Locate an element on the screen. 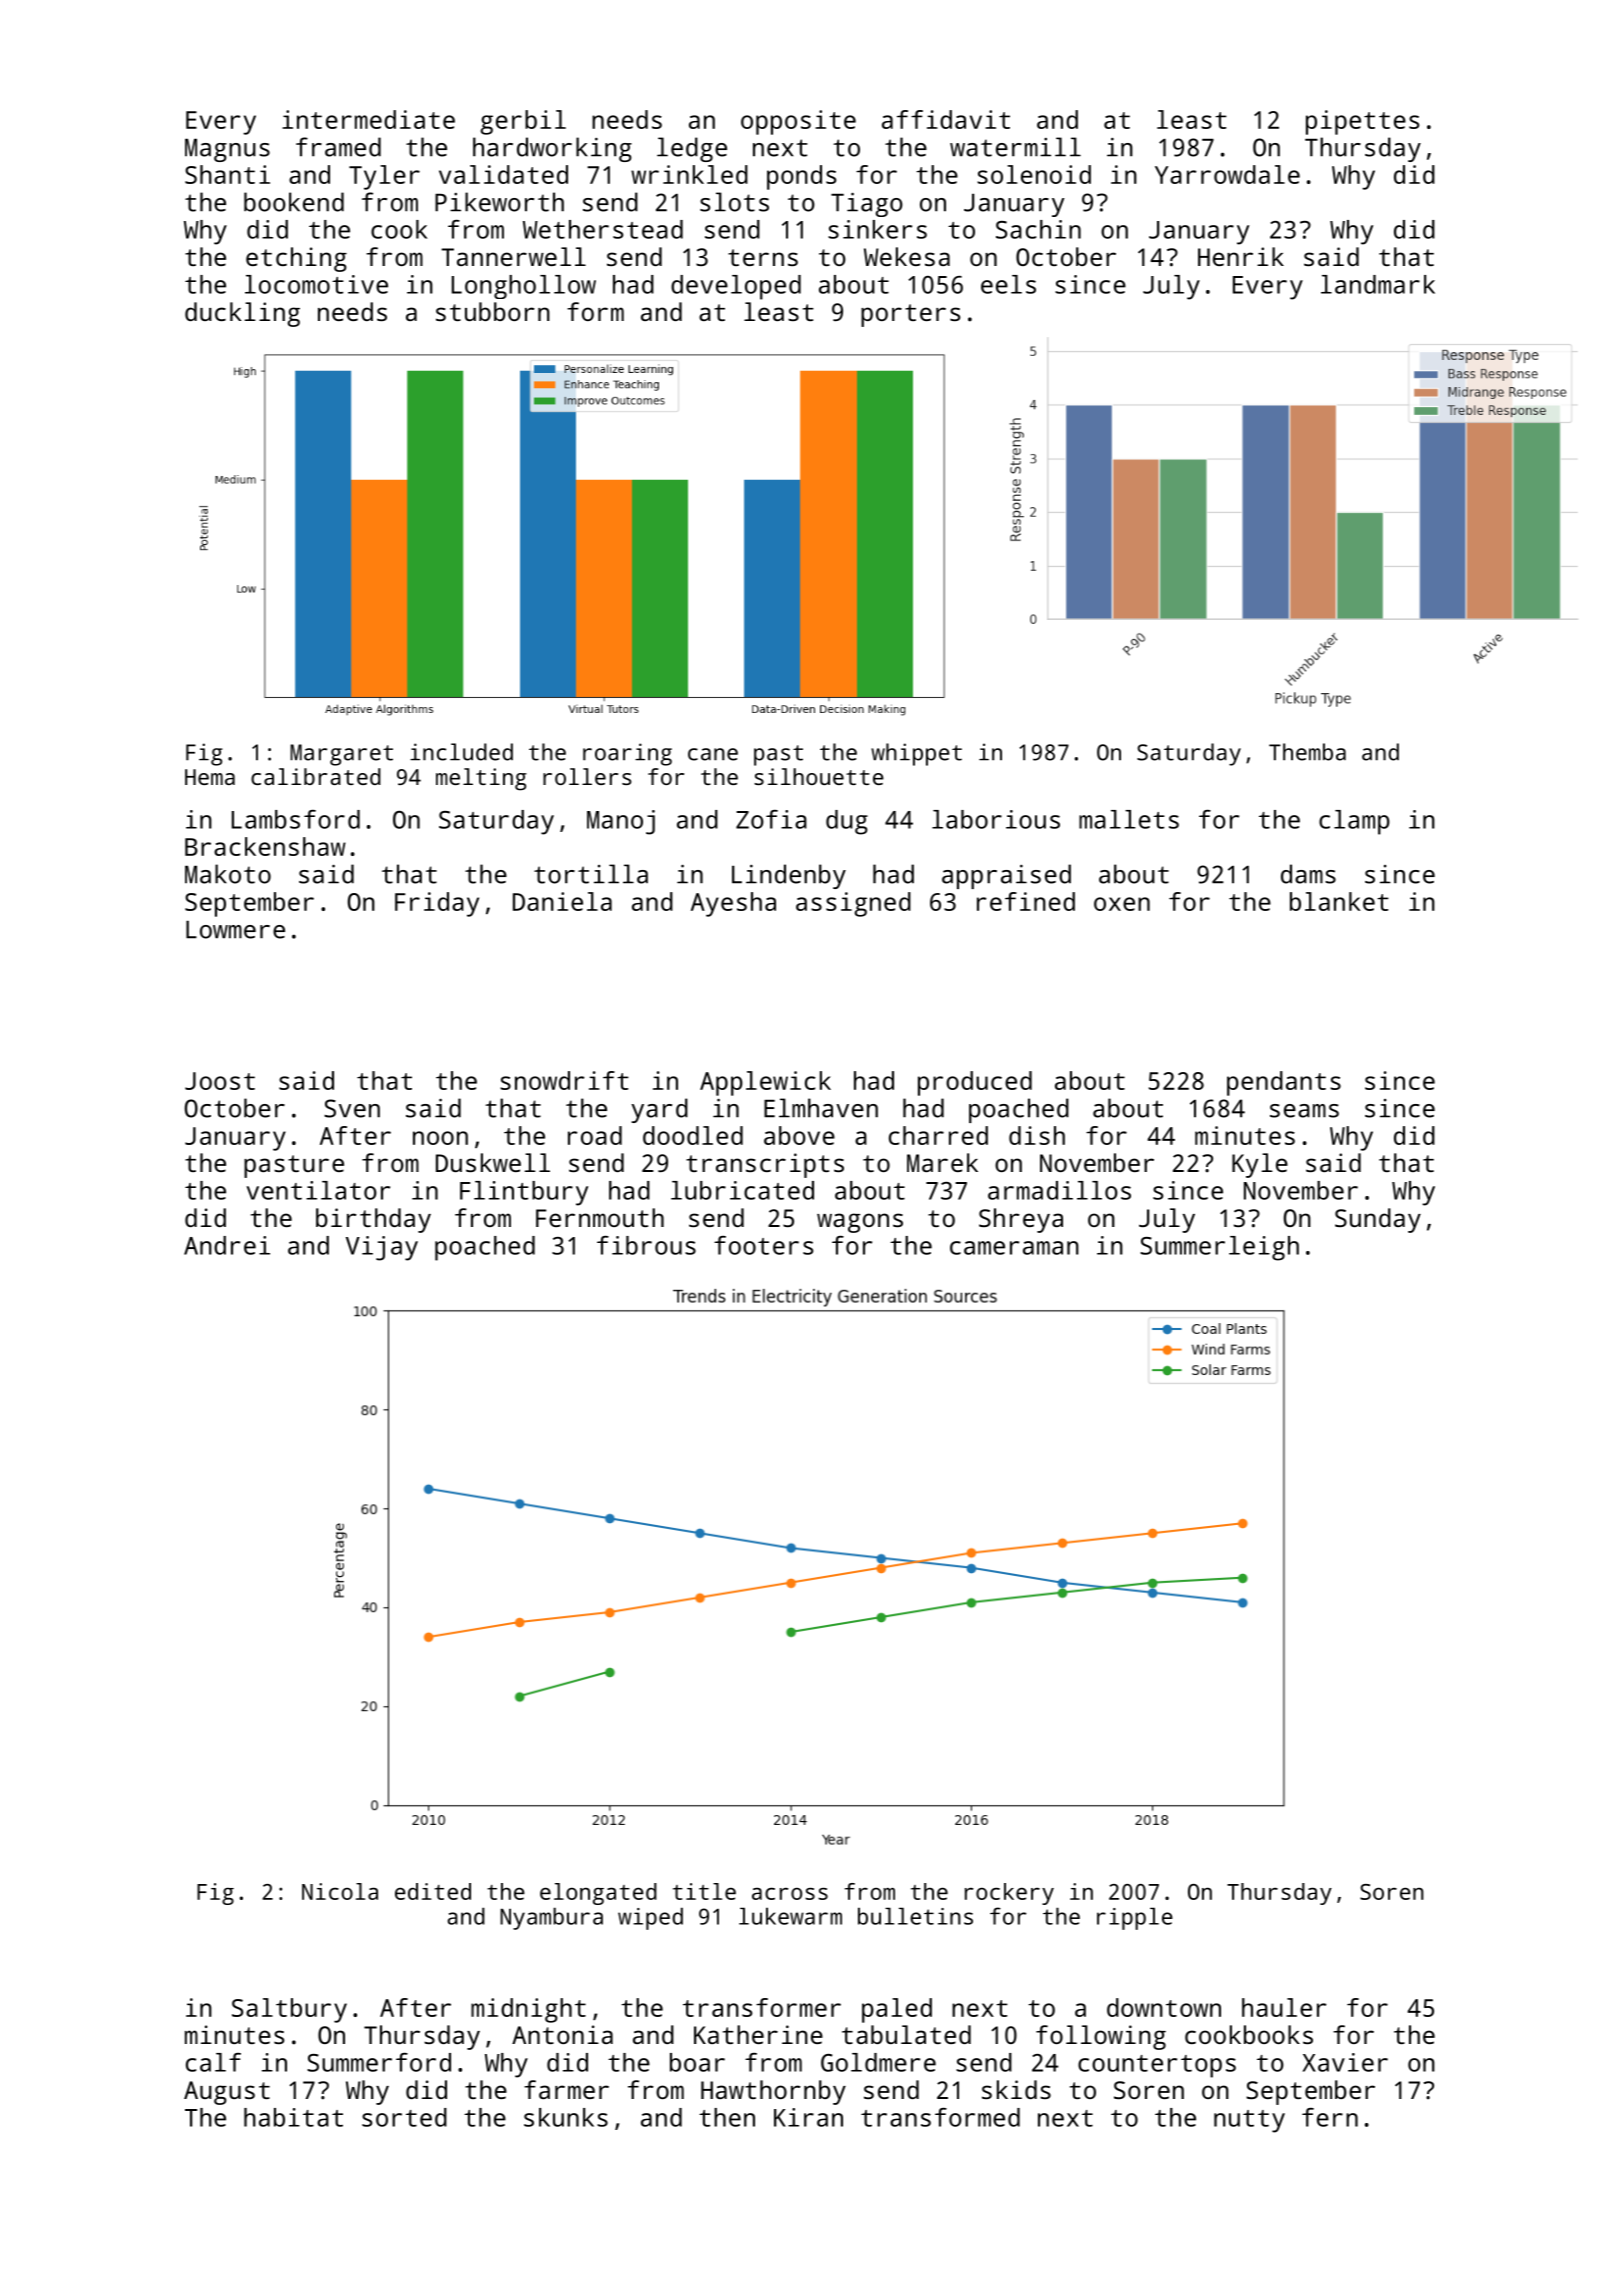  sorted is located at coordinates (404, 2117).
